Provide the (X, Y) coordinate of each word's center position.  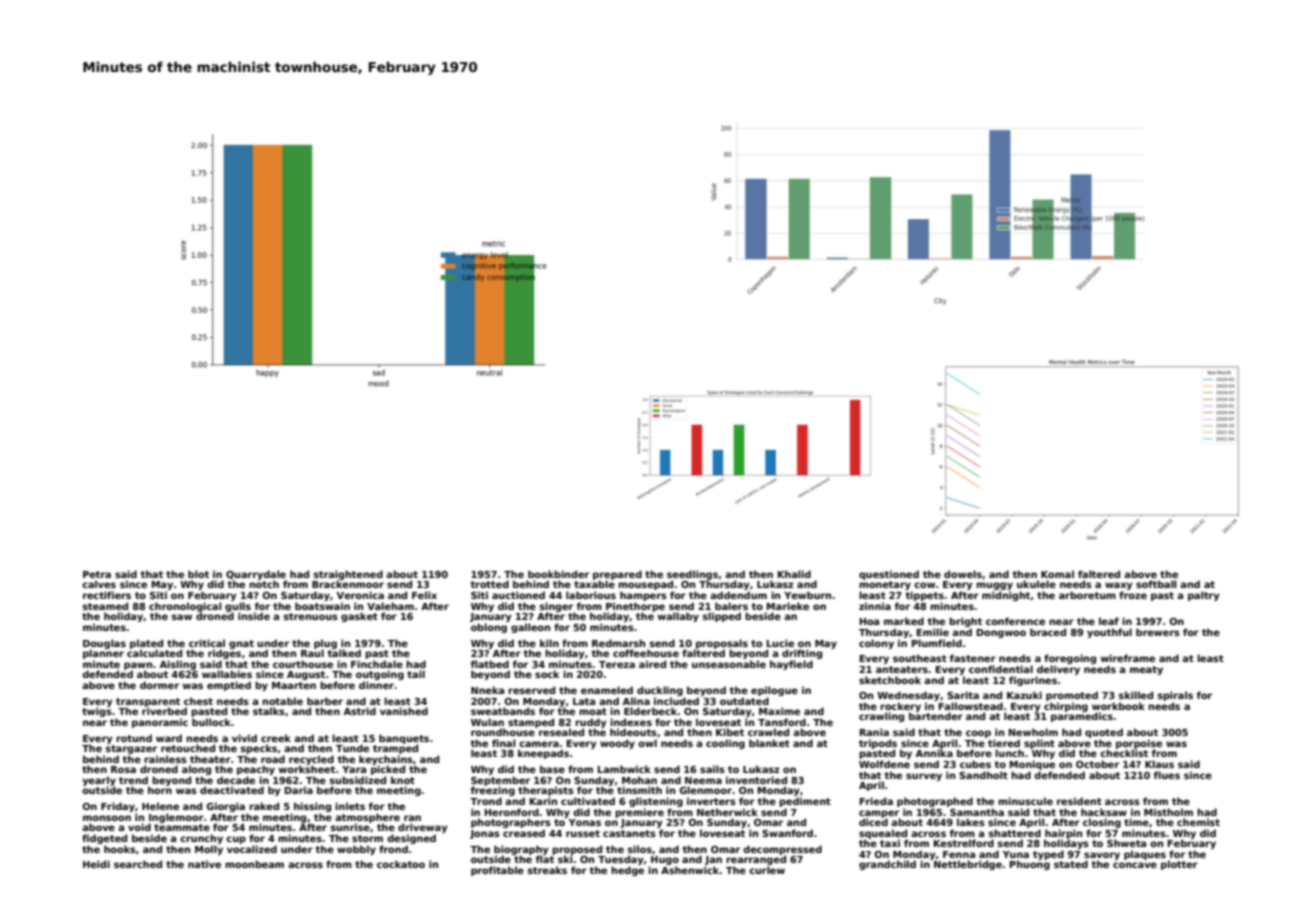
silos (640, 849)
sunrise (350, 827)
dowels (963, 574)
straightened (348, 575)
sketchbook (890, 680)
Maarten (294, 685)
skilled (1136, 695)
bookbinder (558, 574)
